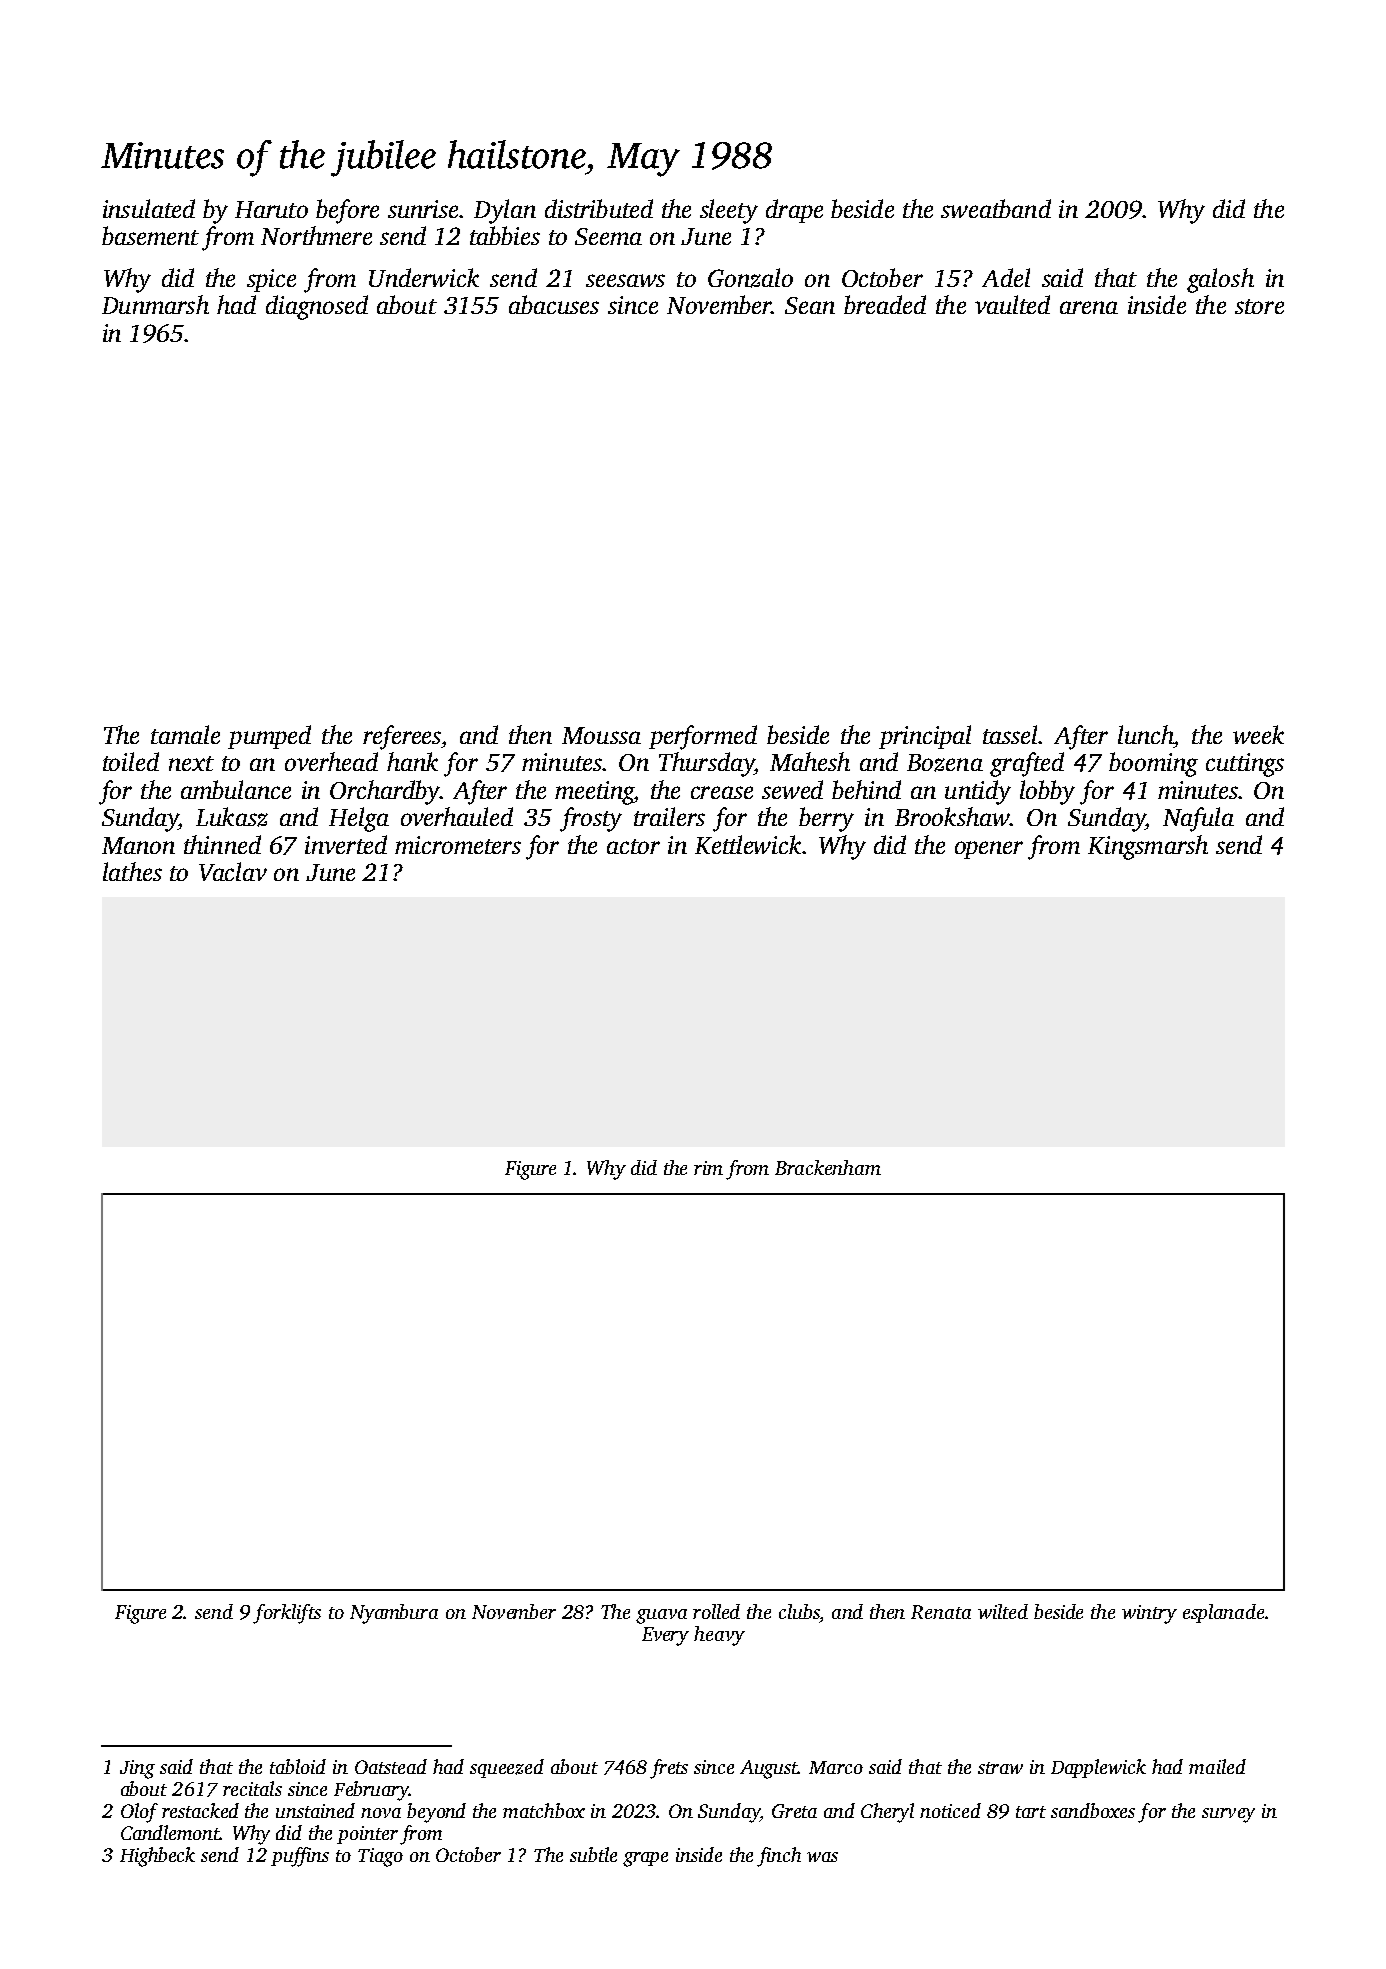  I want to click on Highbeck, so click(157, 1857).
